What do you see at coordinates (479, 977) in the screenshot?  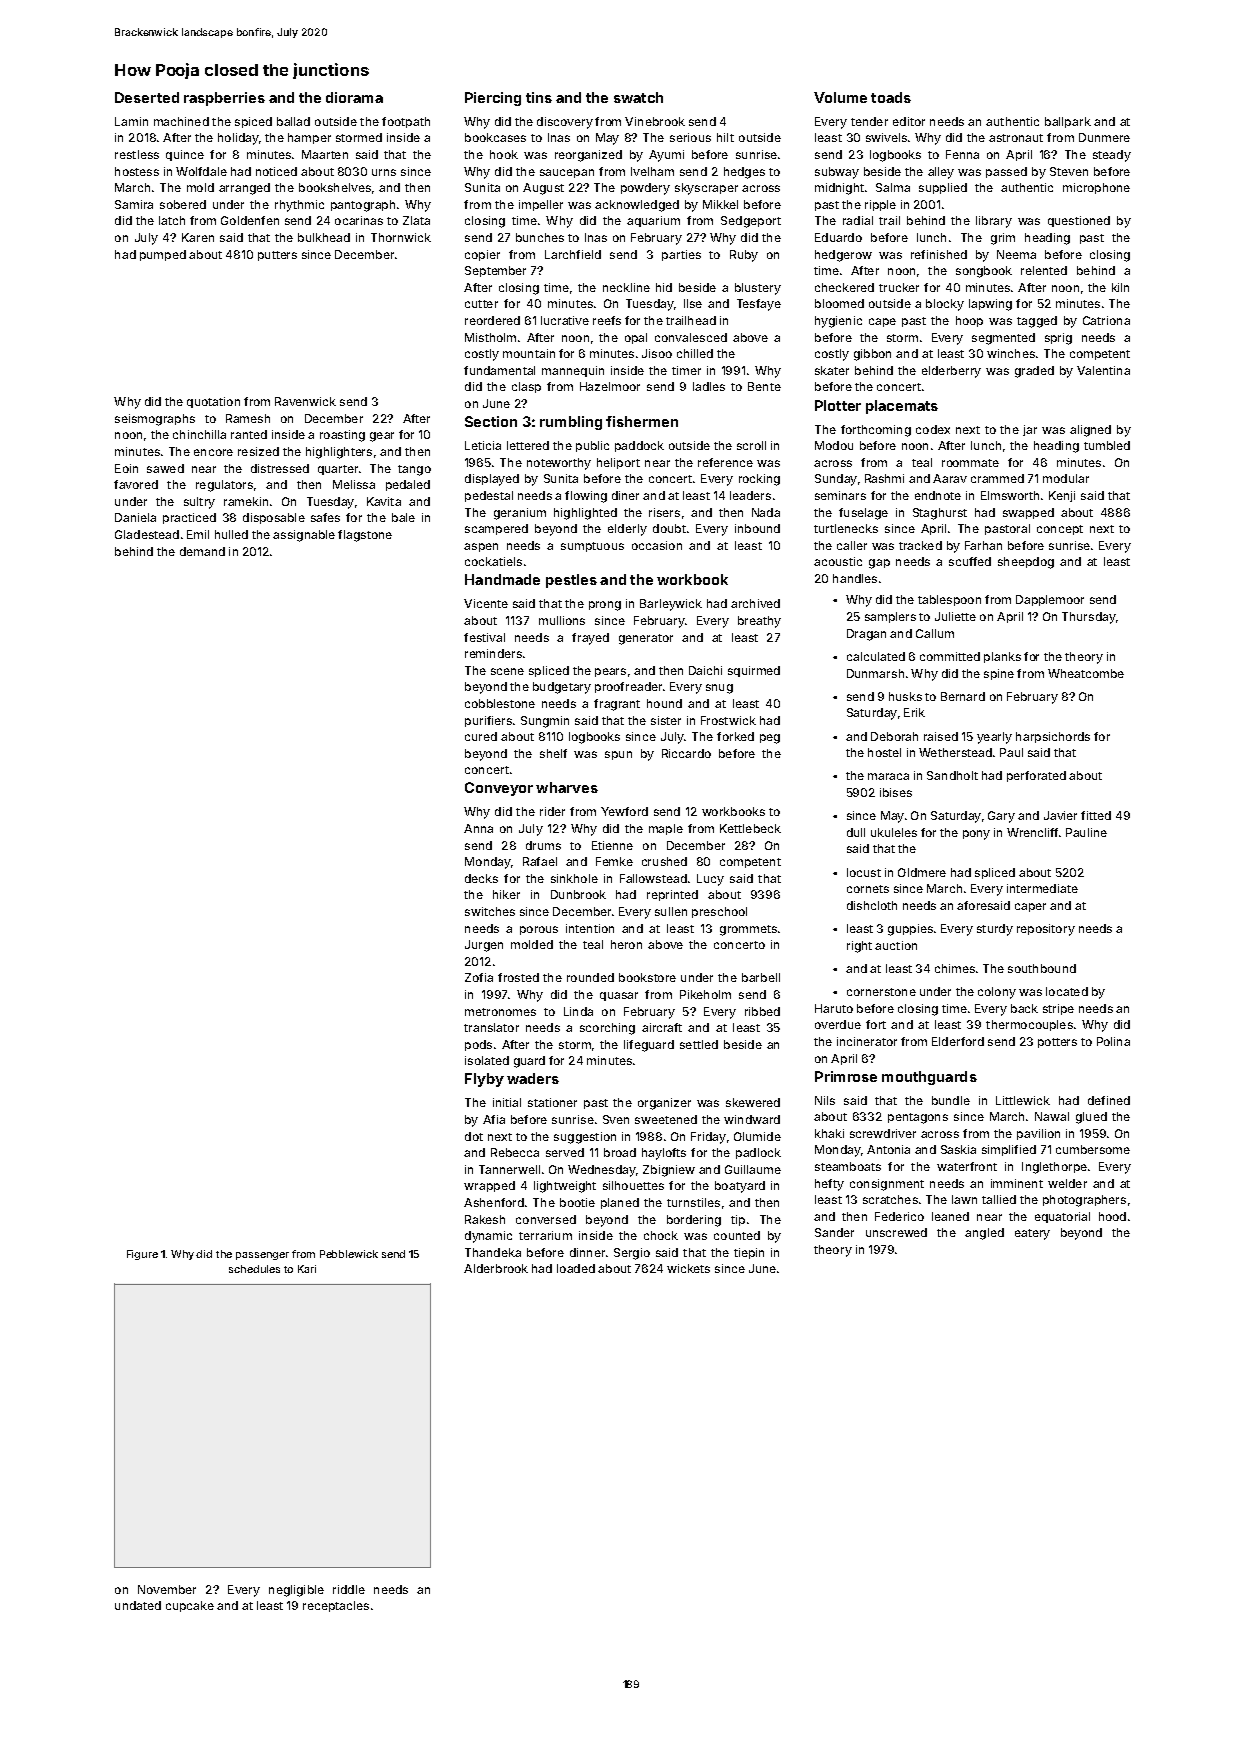 I see `Zofia` at bounding box center [479, 977].
